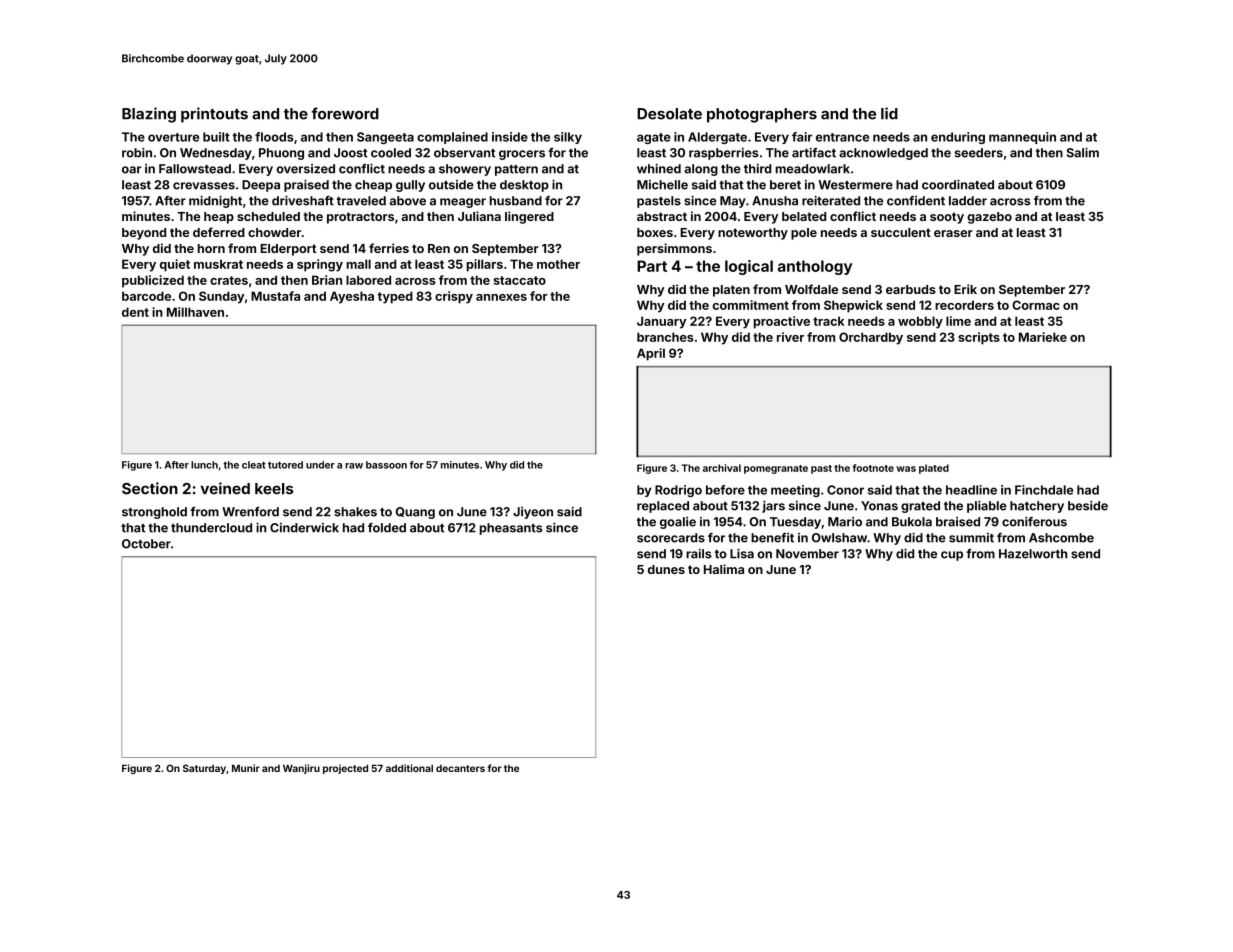 The width and height of the screenshot is (1233, 952). Describe the element at coordinates (1033, 554) in the screenshot. I see `Hazelworth` at that location.
